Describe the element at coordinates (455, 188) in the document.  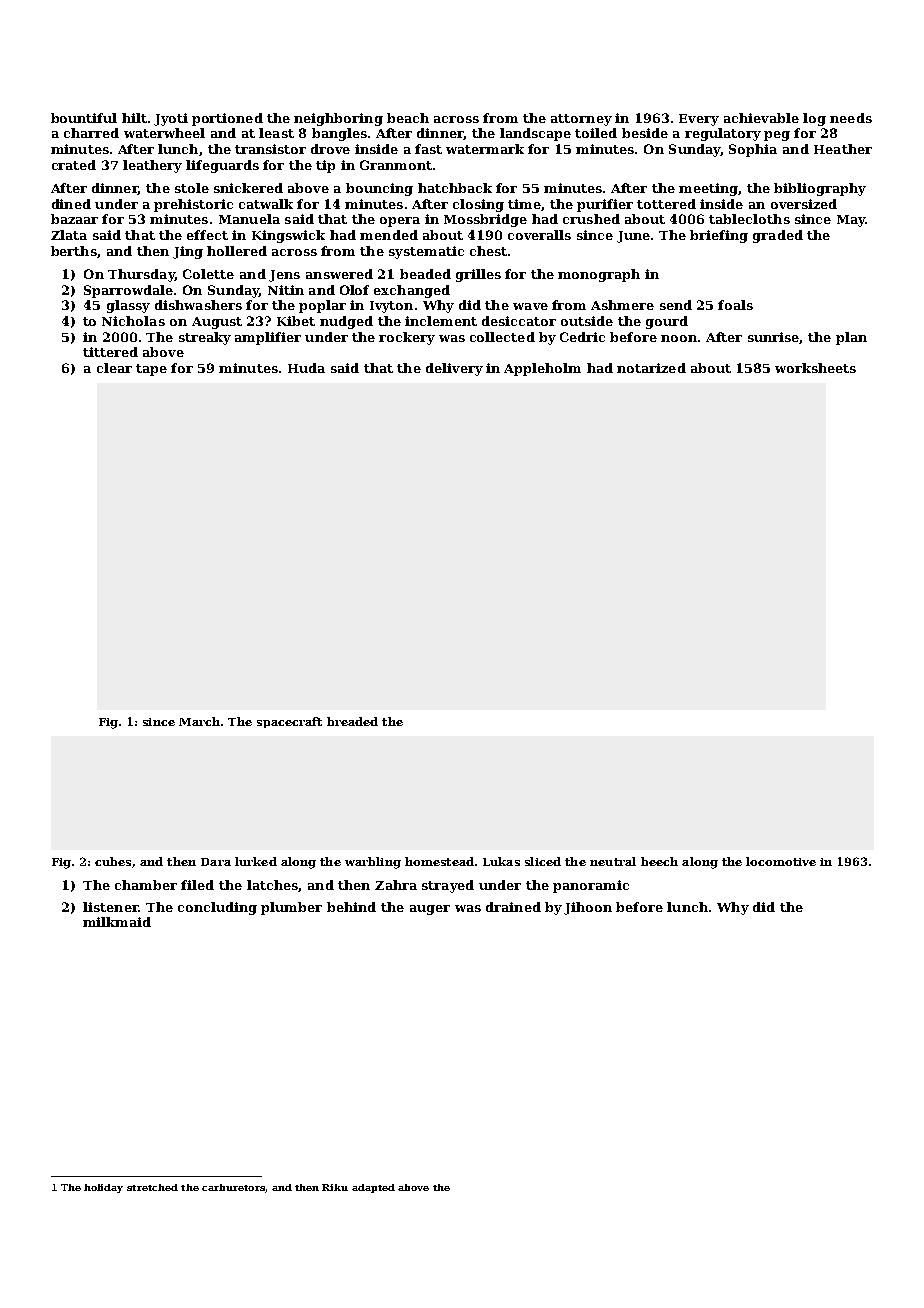
I see `hatchback` at that location.
